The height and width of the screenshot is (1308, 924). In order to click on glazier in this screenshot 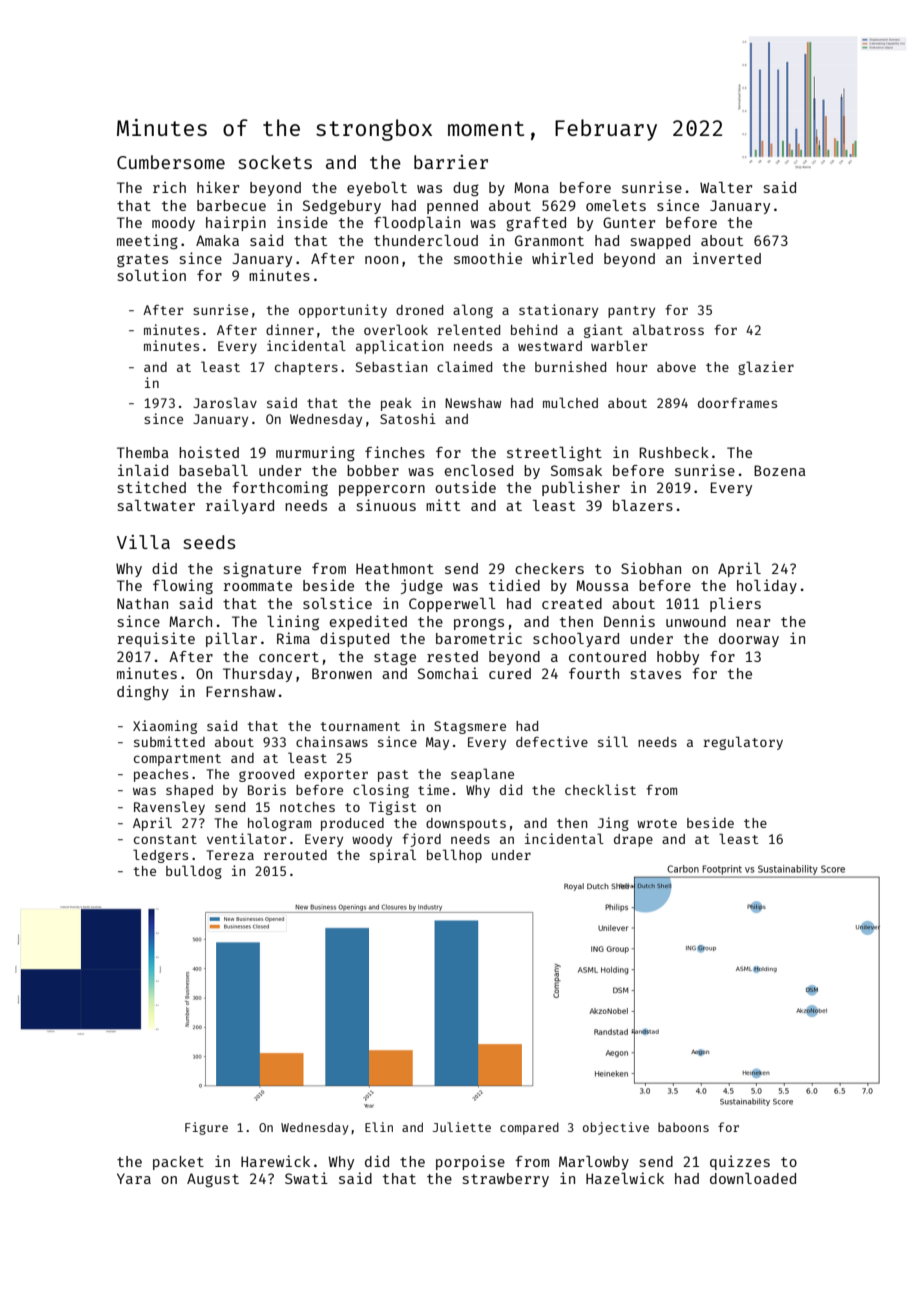, I will do `click(766, 368)`.
